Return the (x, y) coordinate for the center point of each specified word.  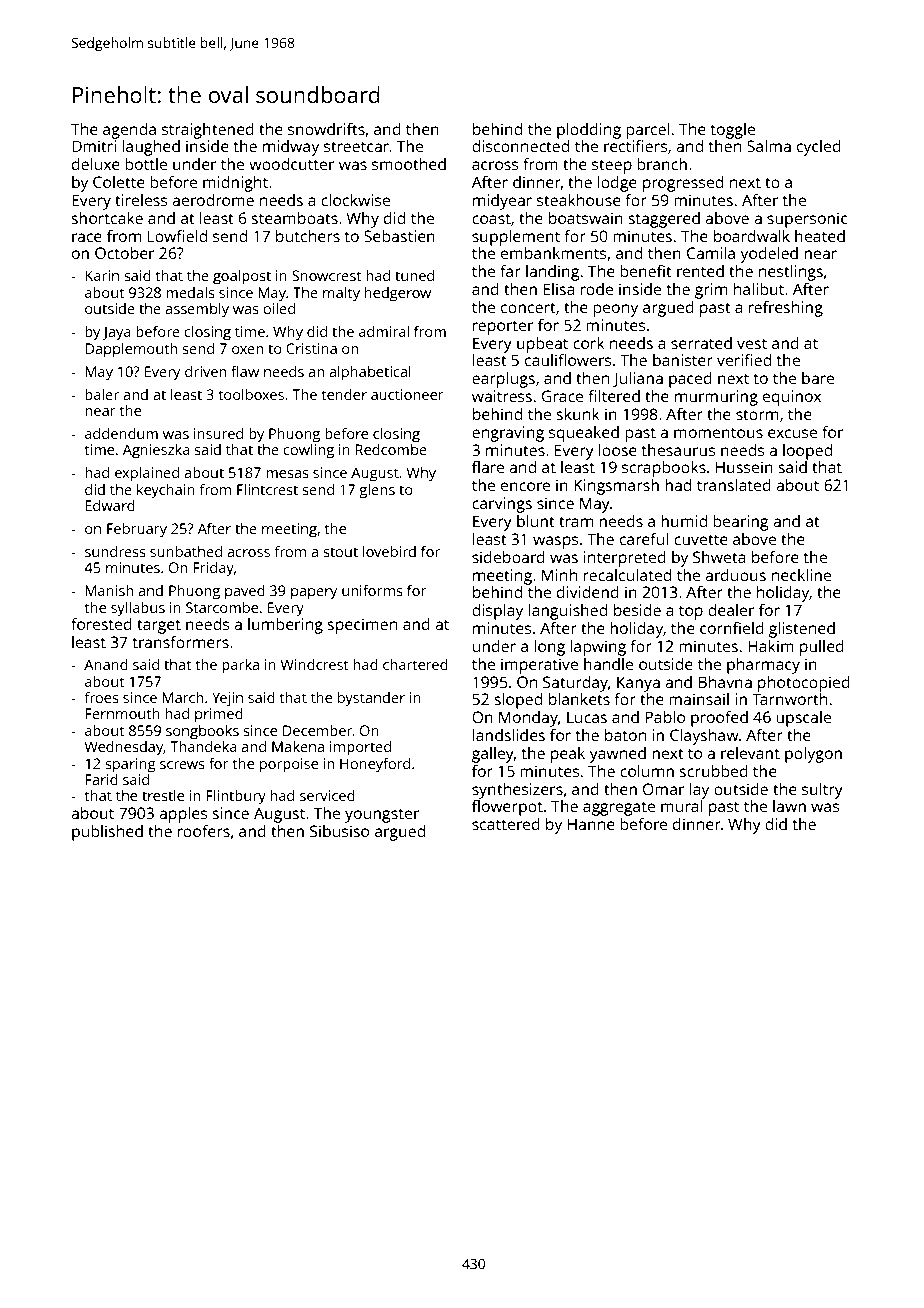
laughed (151, 148)
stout (340, 552)
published (107, 833)
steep (612, 166)
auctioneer (407, 394)
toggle (732, 131)
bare (818, 378)
